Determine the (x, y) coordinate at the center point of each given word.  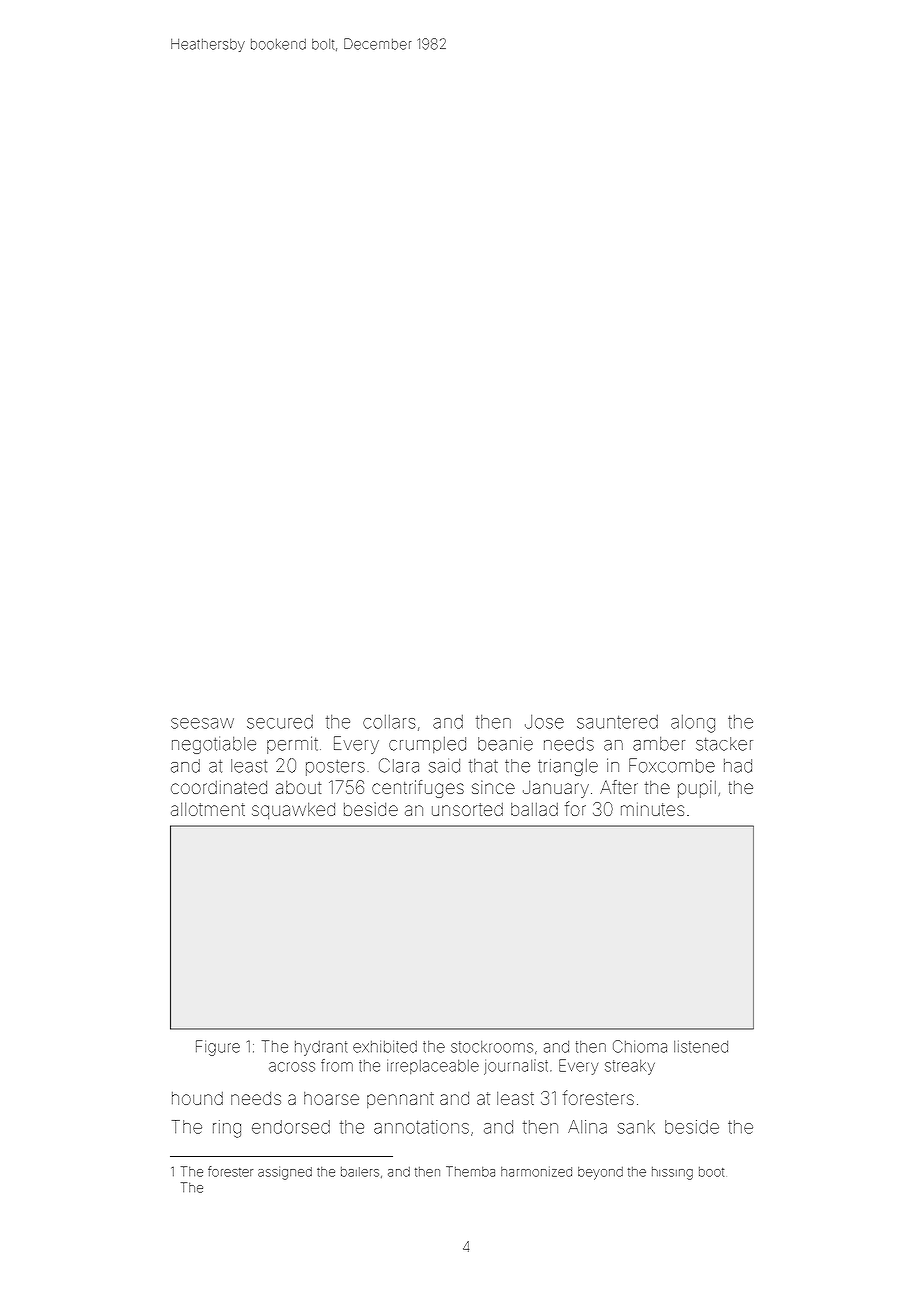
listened (701, 1046)
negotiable (214, 745)
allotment (208, 809)
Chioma (640, 1046)
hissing (672, 1173)
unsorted (467, 809)
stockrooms (492, 1047)
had (738, 766)
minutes (652, 809)
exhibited (385, 1046)
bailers (360, 1172)
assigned (285, 1173)
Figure (218, 1048)
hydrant (321, 1048)
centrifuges (418, 789)
